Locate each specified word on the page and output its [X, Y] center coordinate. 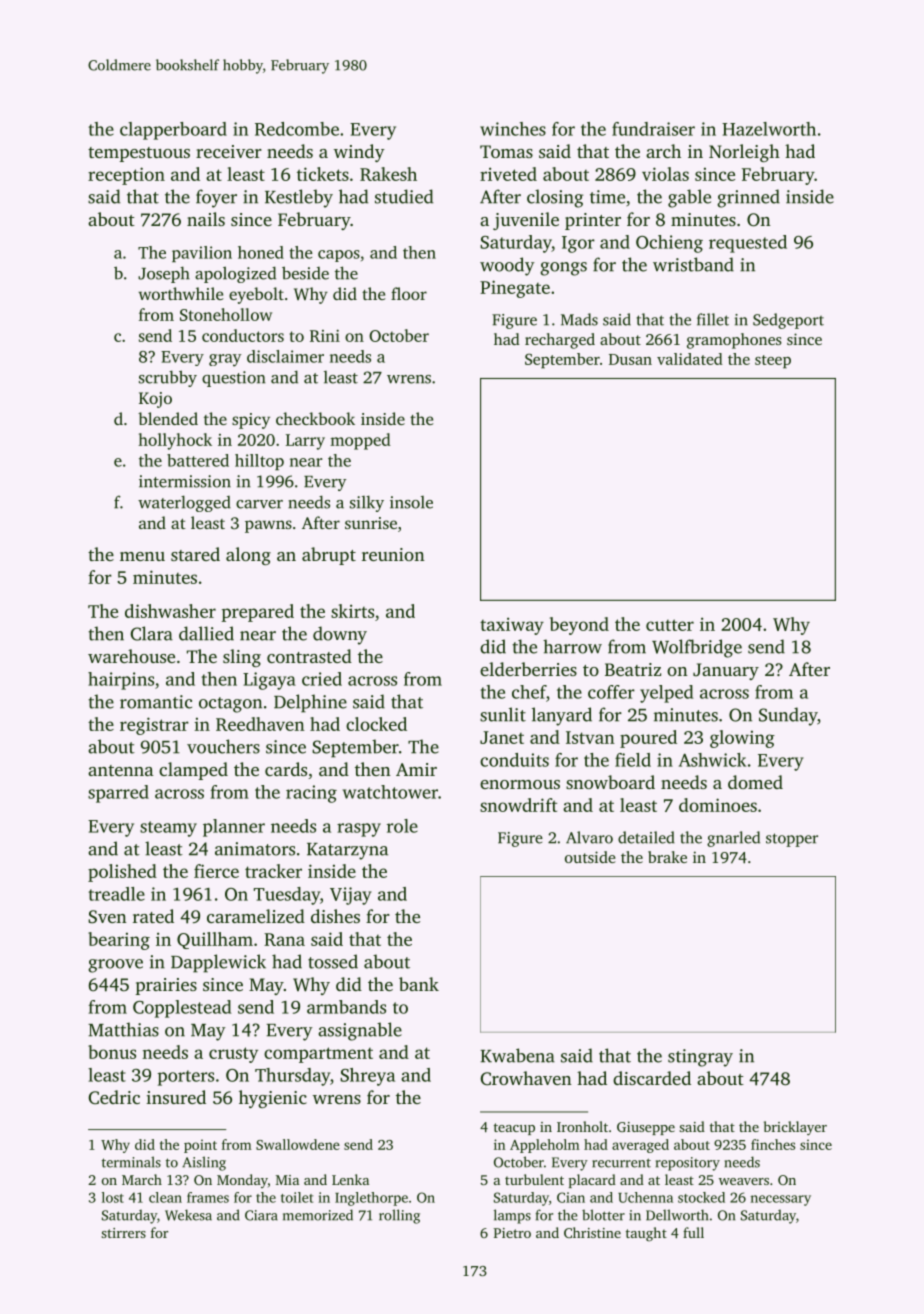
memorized [318, 1215]
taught [646, 1234]
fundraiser [653, 129]
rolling [399, 1216]
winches [513, 129]
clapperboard [173, 131]
